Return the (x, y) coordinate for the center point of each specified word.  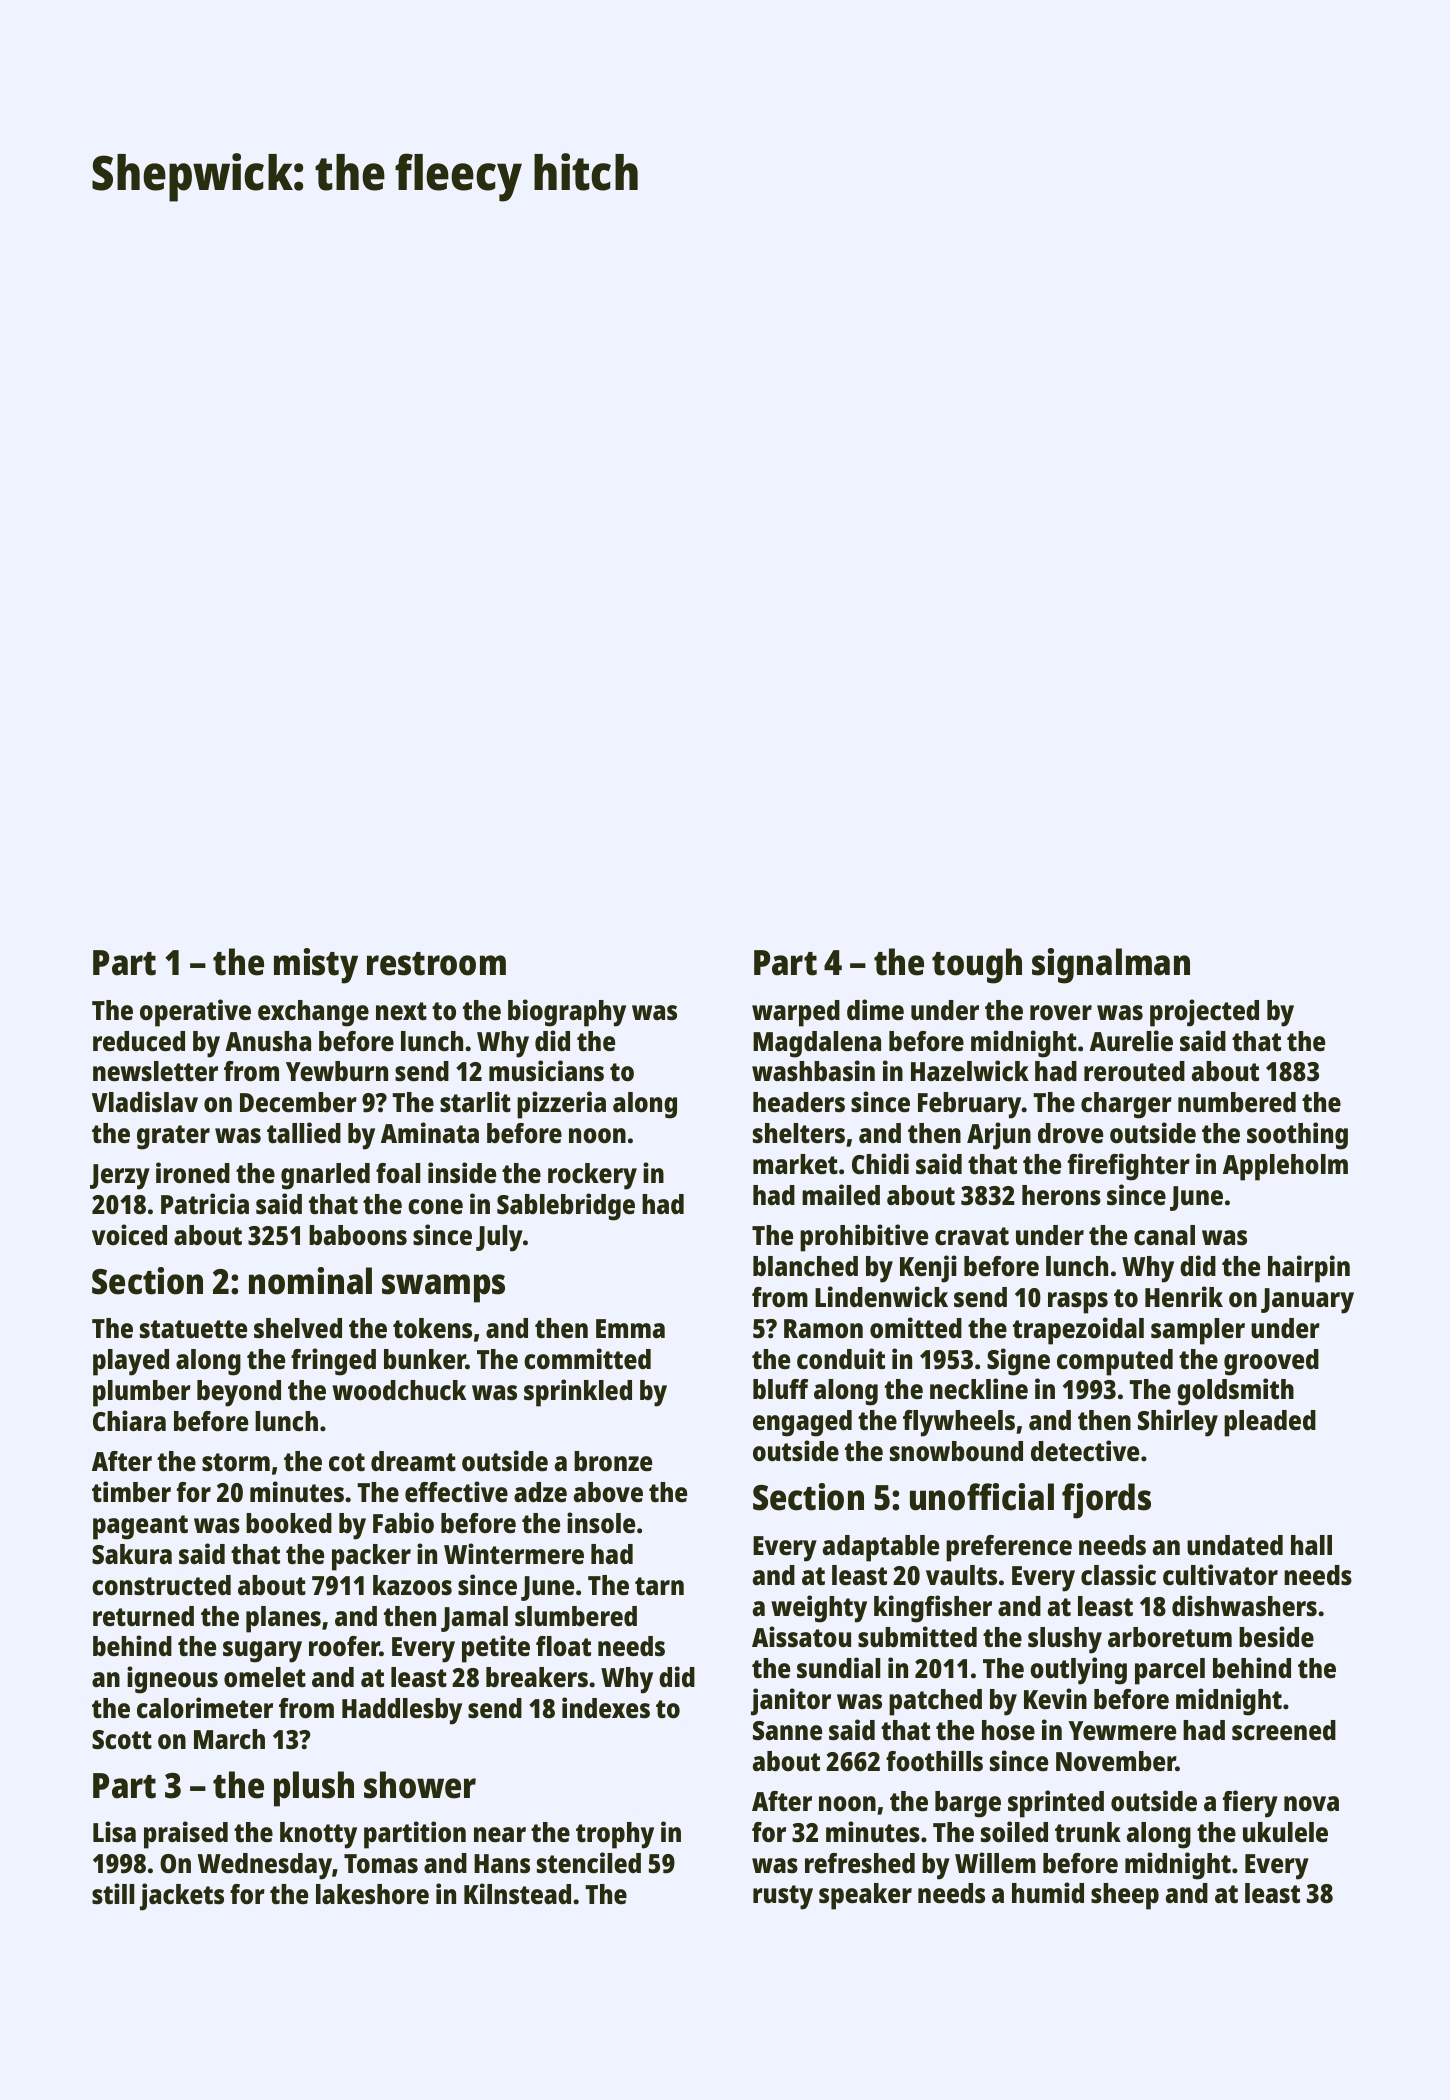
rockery (592, 1176)
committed (587, 1358)
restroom (436, 964)
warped (796, 1013)
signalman (1111, 966)
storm (236, 1462)
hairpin (1309, 1269)
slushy (1065, 1640)
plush (314, 1789)
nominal (310, 1281)
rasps (1078, 1303)
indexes (606, 1707)
